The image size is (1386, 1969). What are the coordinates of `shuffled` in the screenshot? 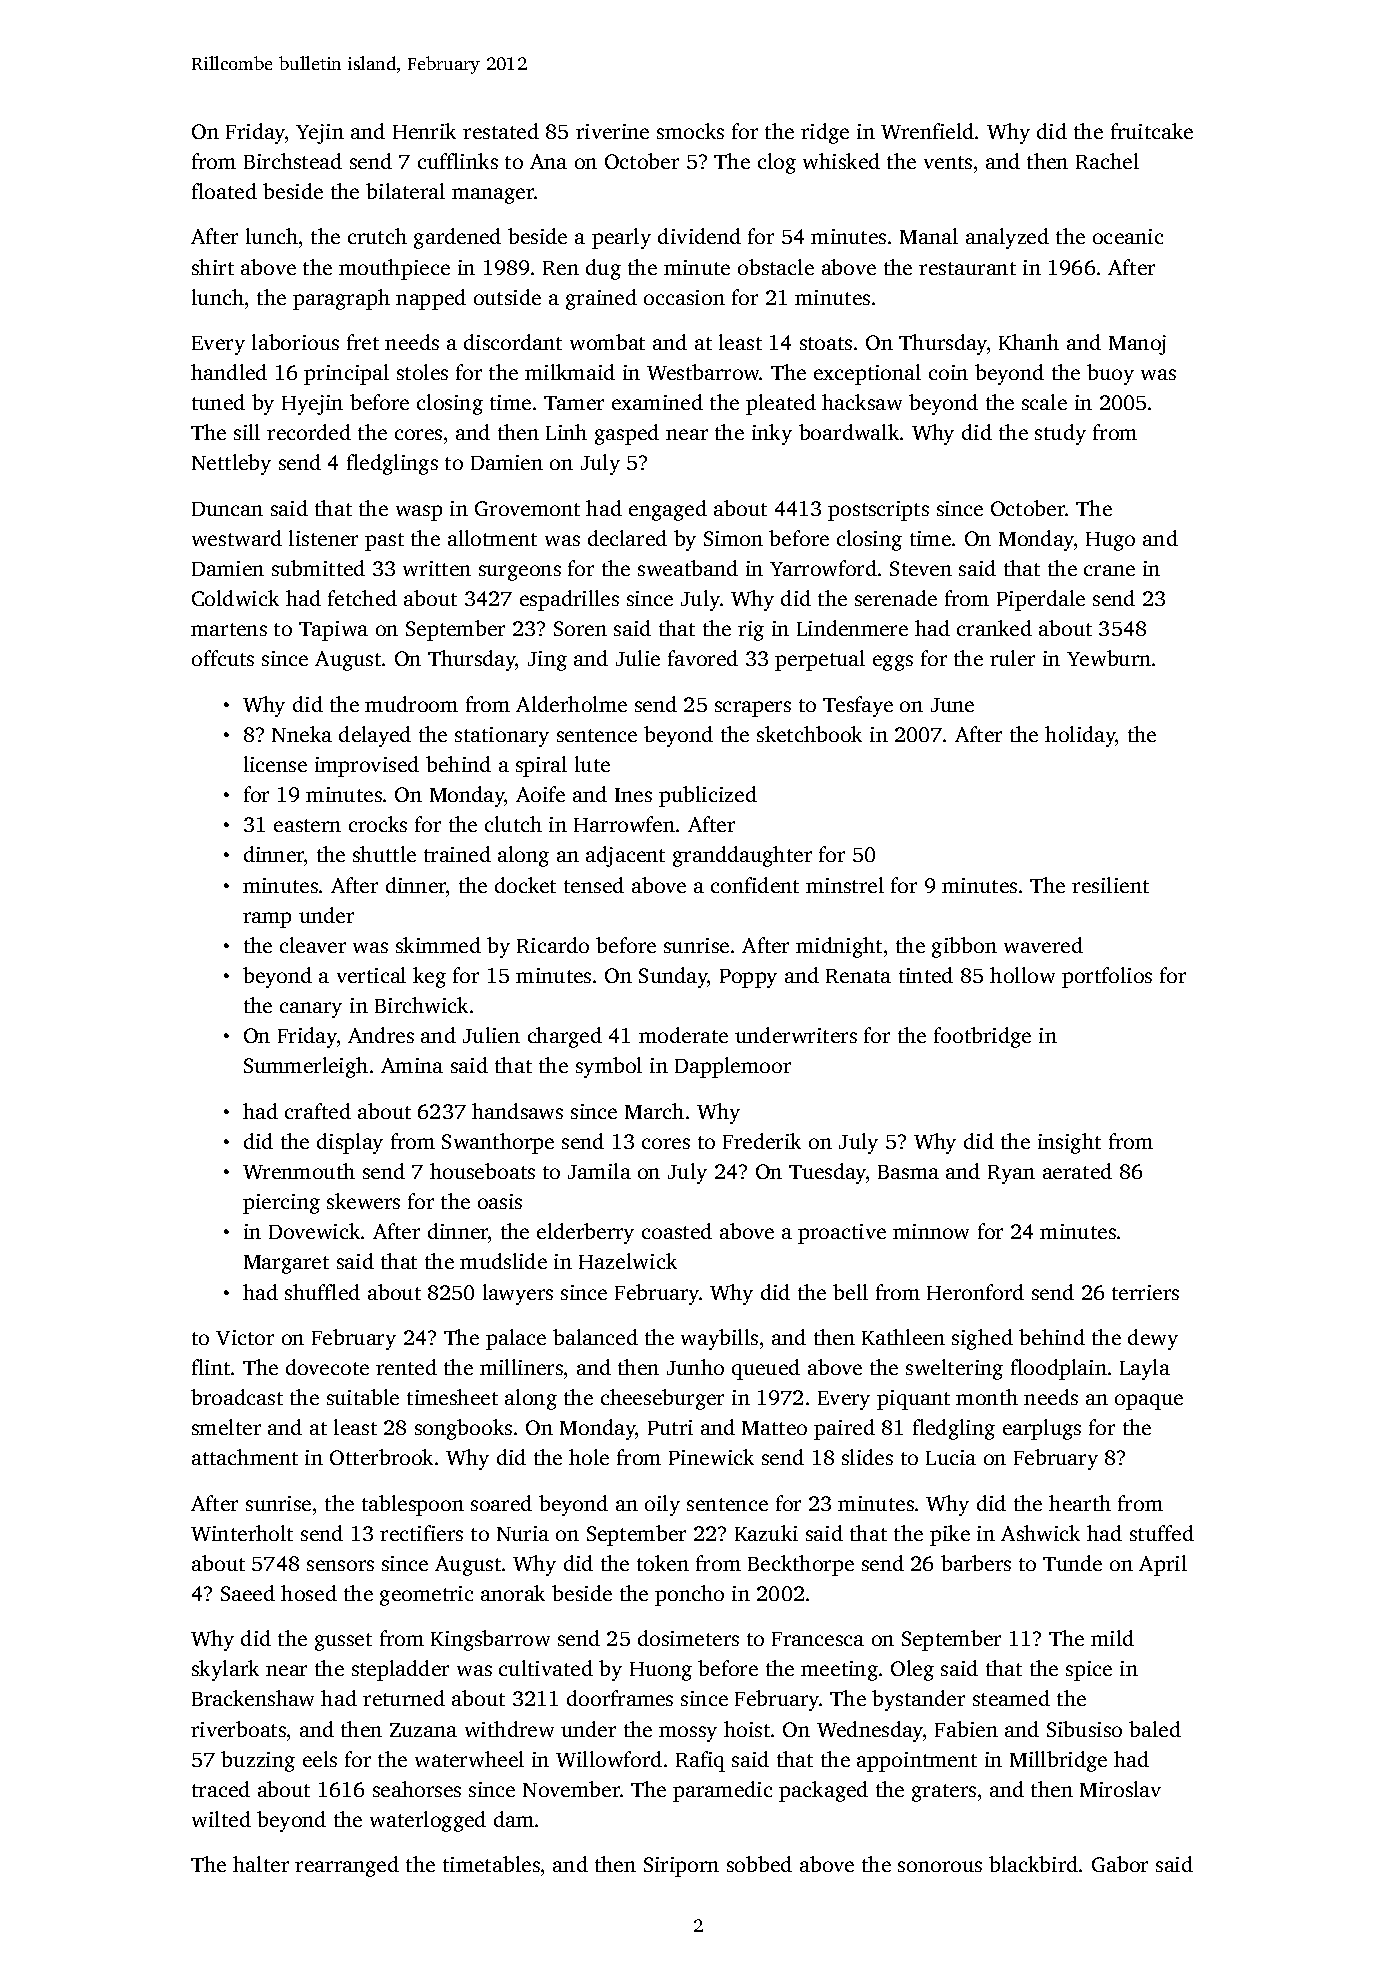 It's located at (322, 1292).
